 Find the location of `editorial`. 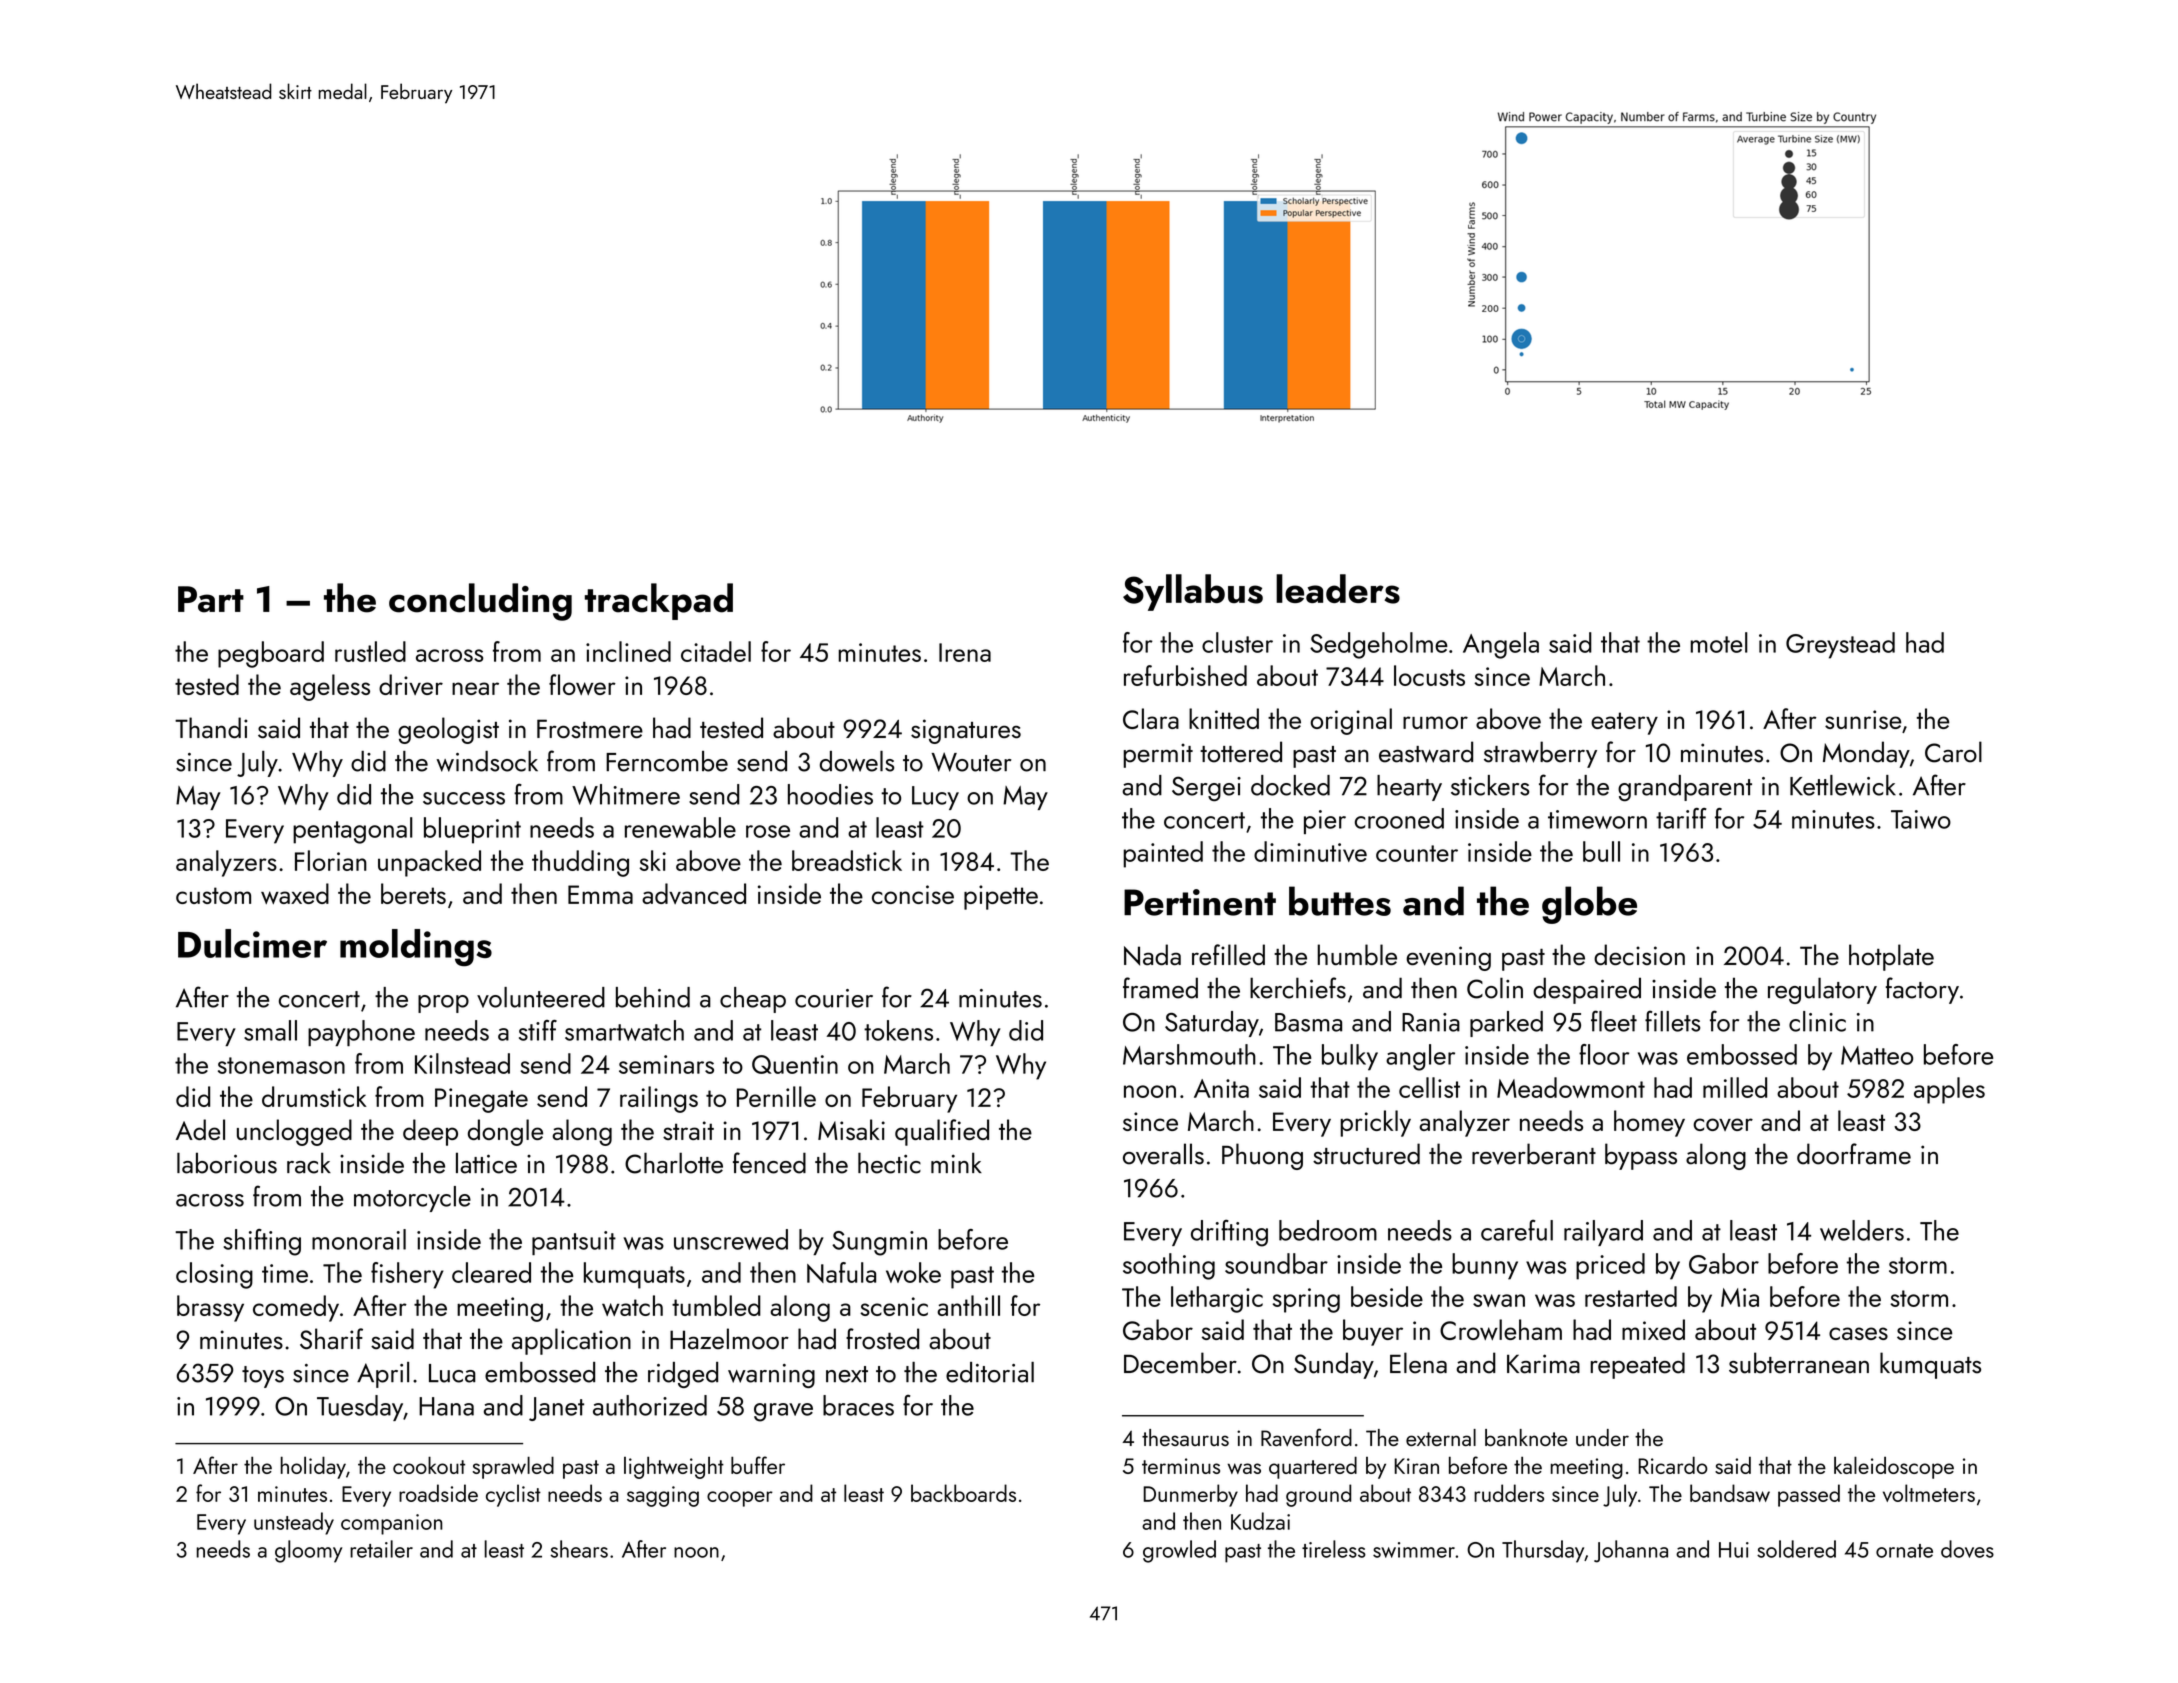

editorial is located at coordinates (990, 1372).
